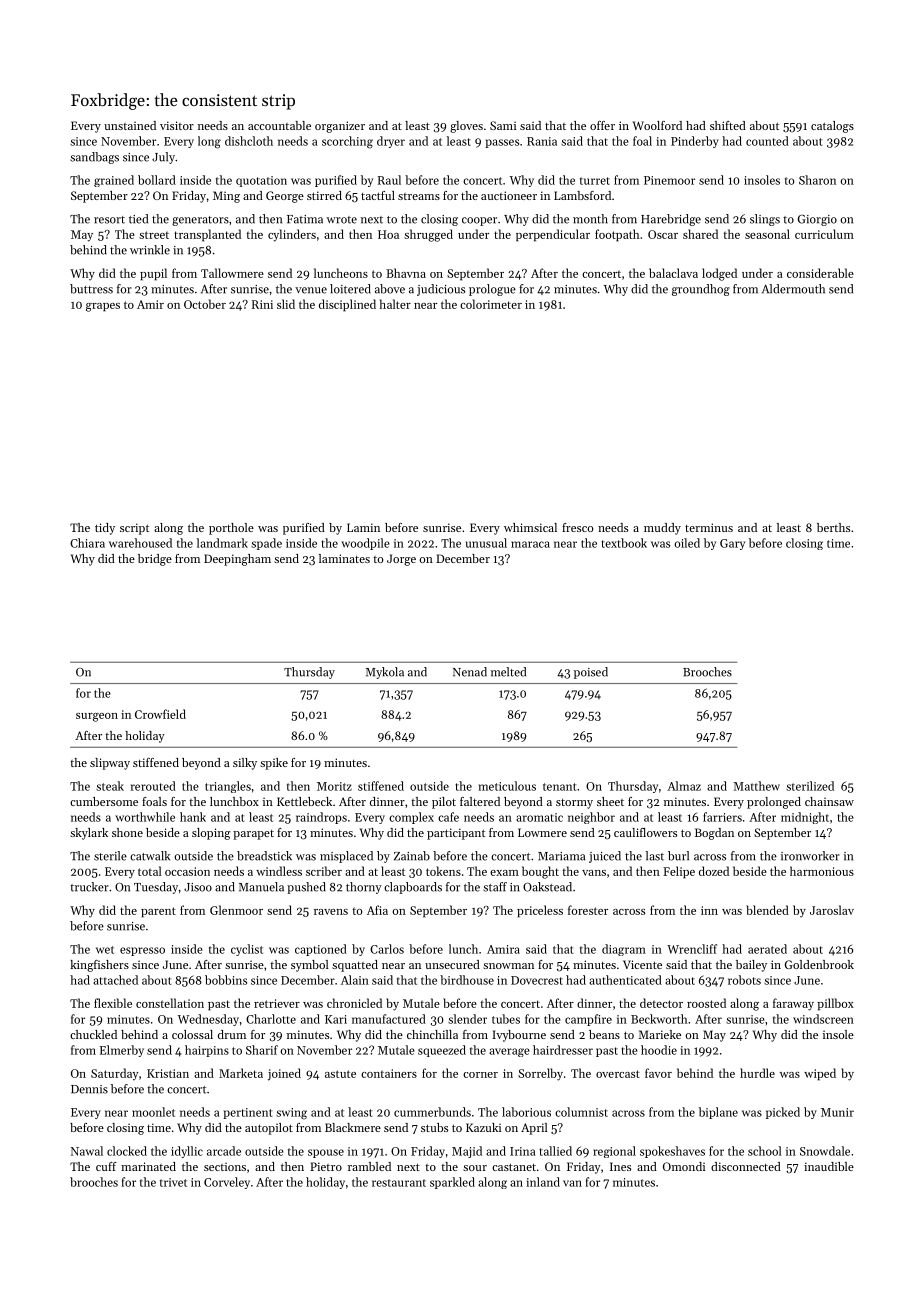 This screenshot has width=924, height=1308. I want to click on muddy, so click(662, 529).
